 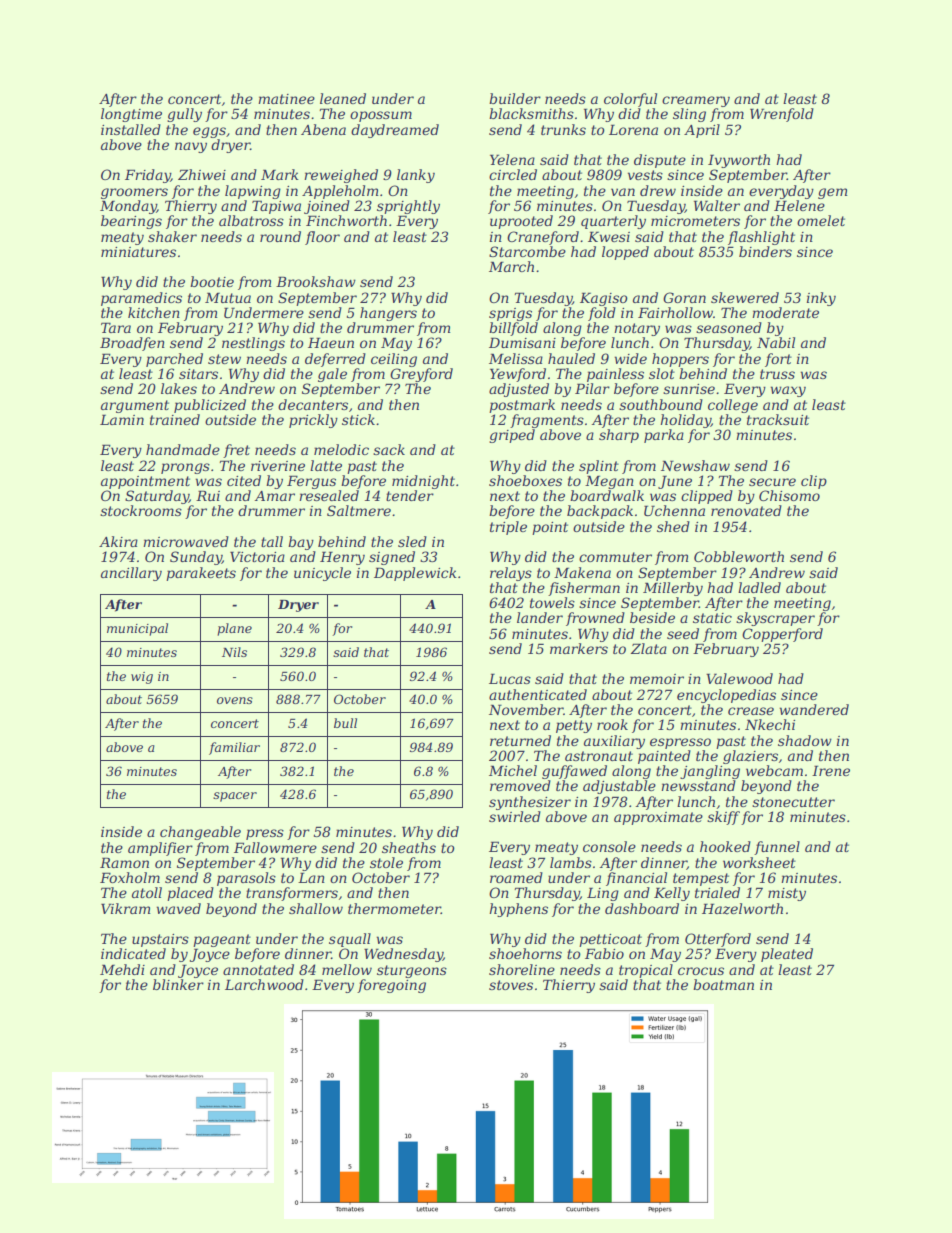 I want to click on stockrooms, so click(x=141, y=510).
